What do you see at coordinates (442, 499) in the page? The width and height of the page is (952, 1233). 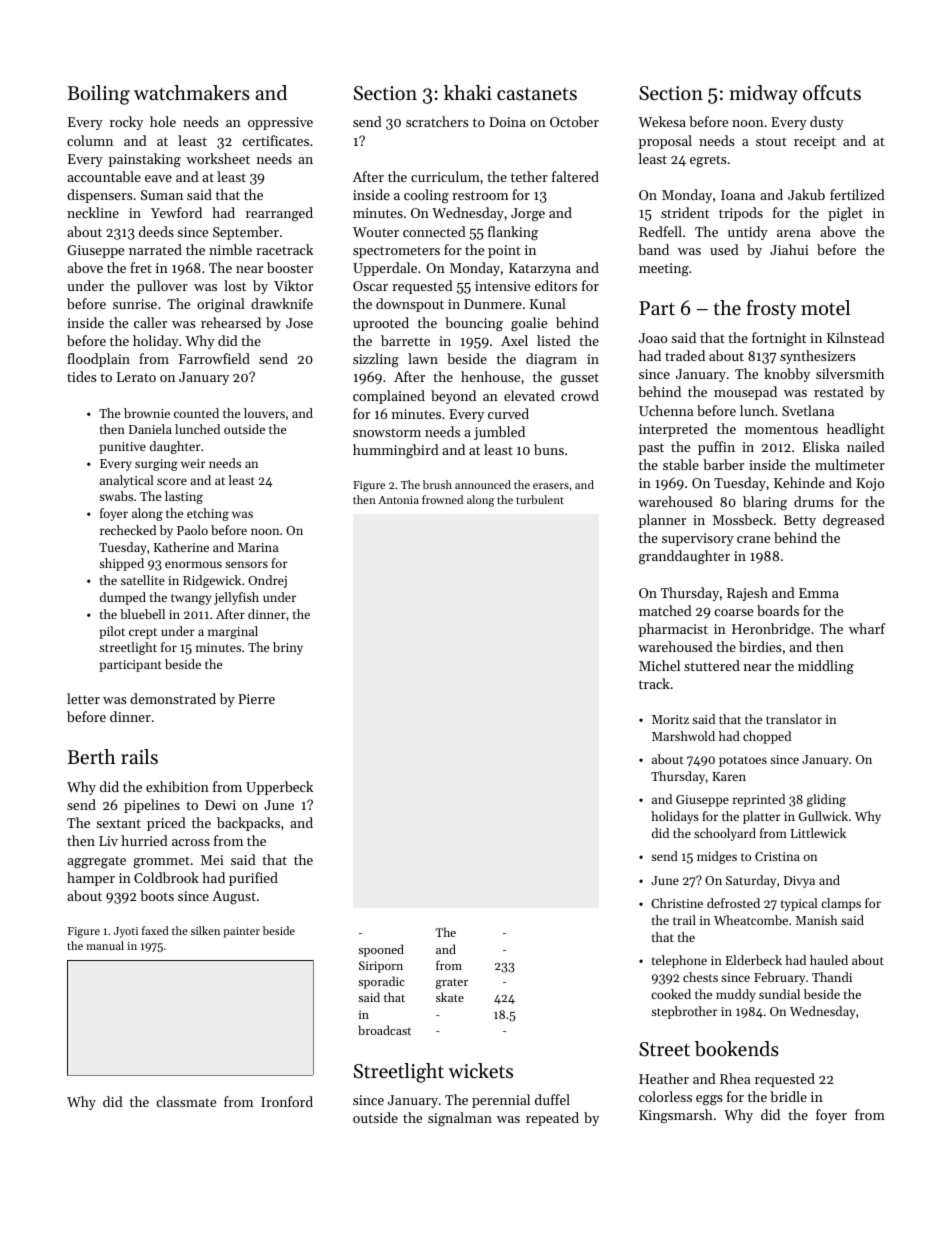 I see `frowned` at bounding box center [442, 499].
